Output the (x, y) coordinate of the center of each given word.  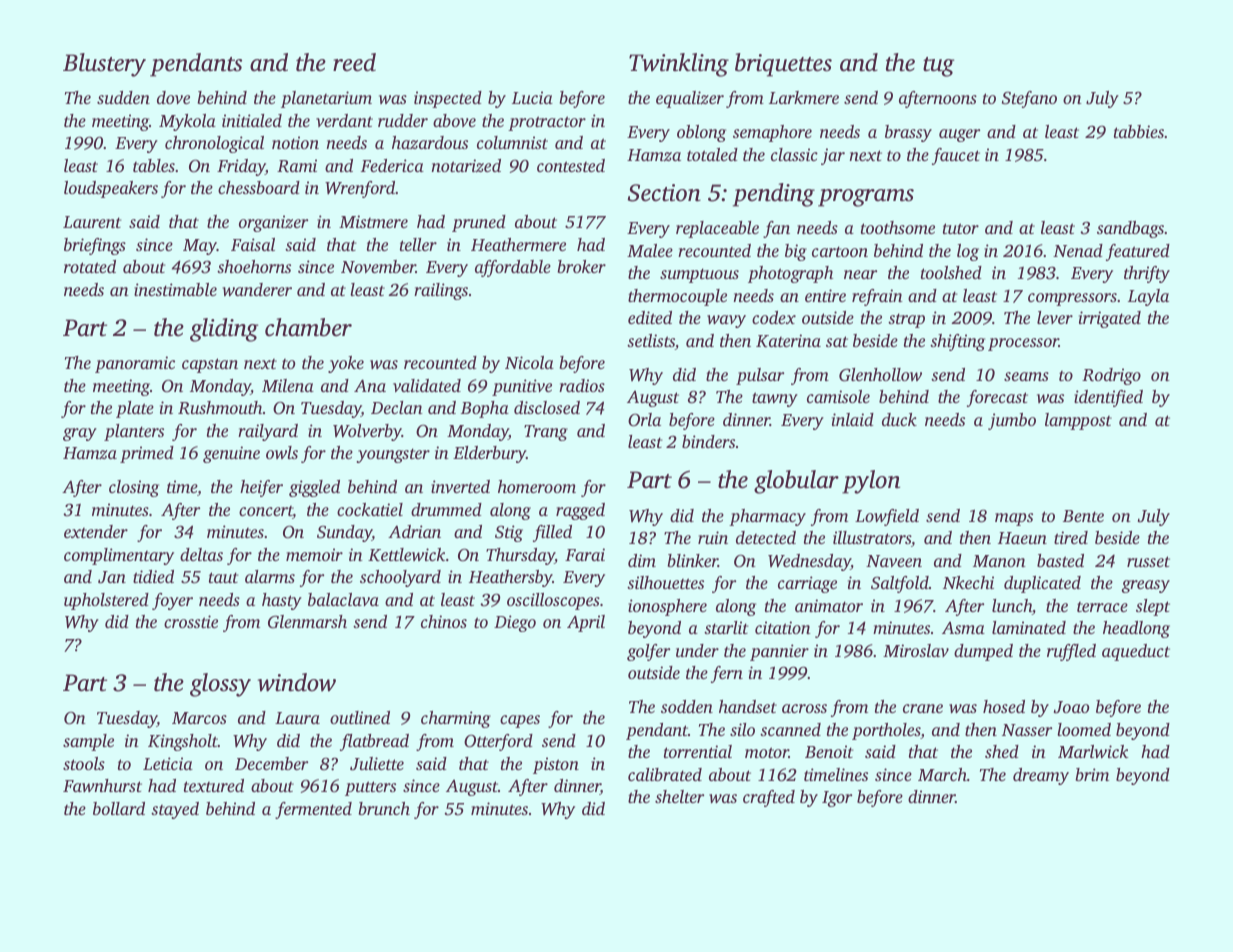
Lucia (532, 97)
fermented (313, 810)
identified (1108, 398)
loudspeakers (111, 189)
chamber (308, 327)
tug (938, 67)
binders (708, 441)
